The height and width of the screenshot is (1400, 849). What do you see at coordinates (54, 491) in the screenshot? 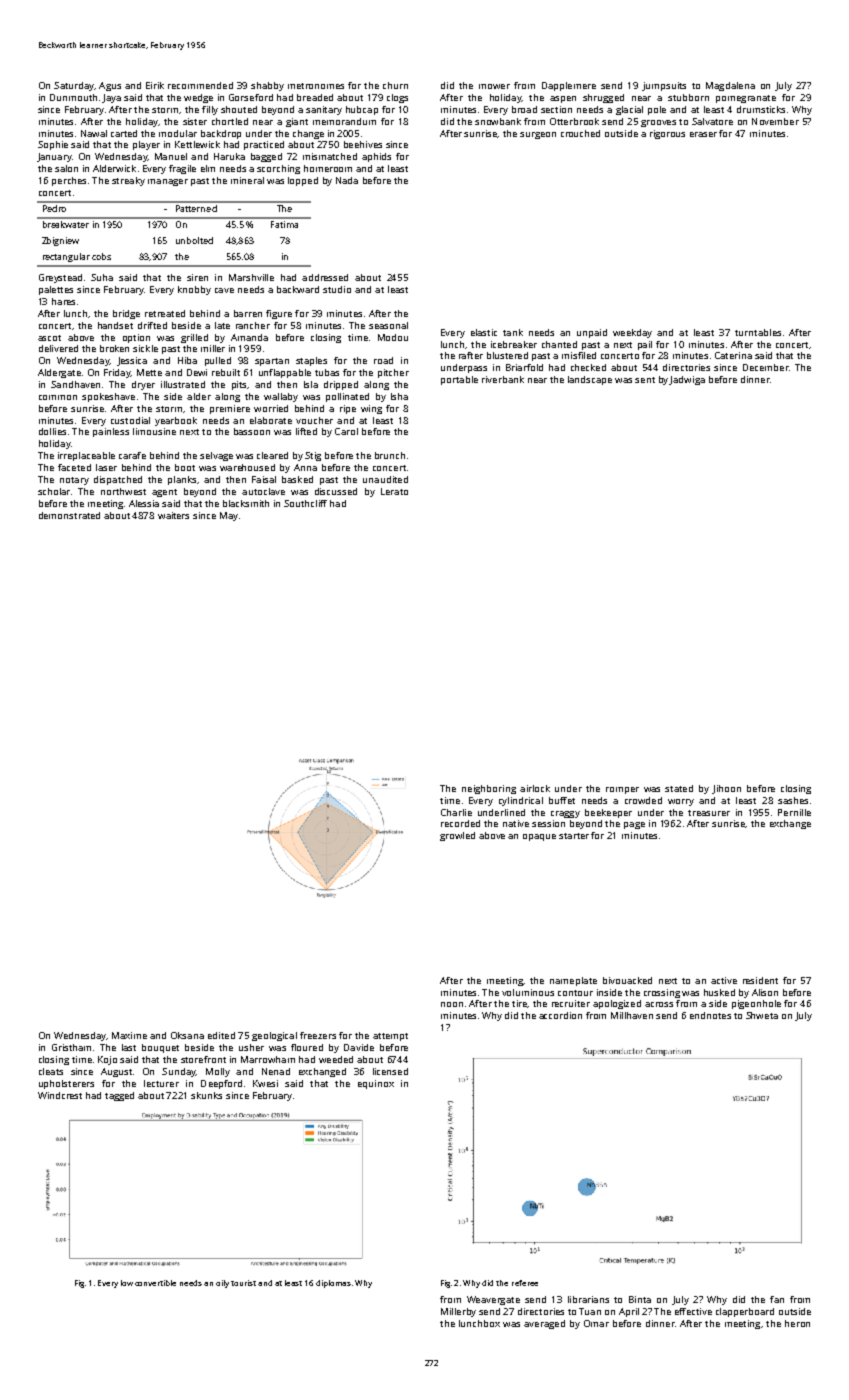
I see `scholar` at bounding box center [54, 491].
